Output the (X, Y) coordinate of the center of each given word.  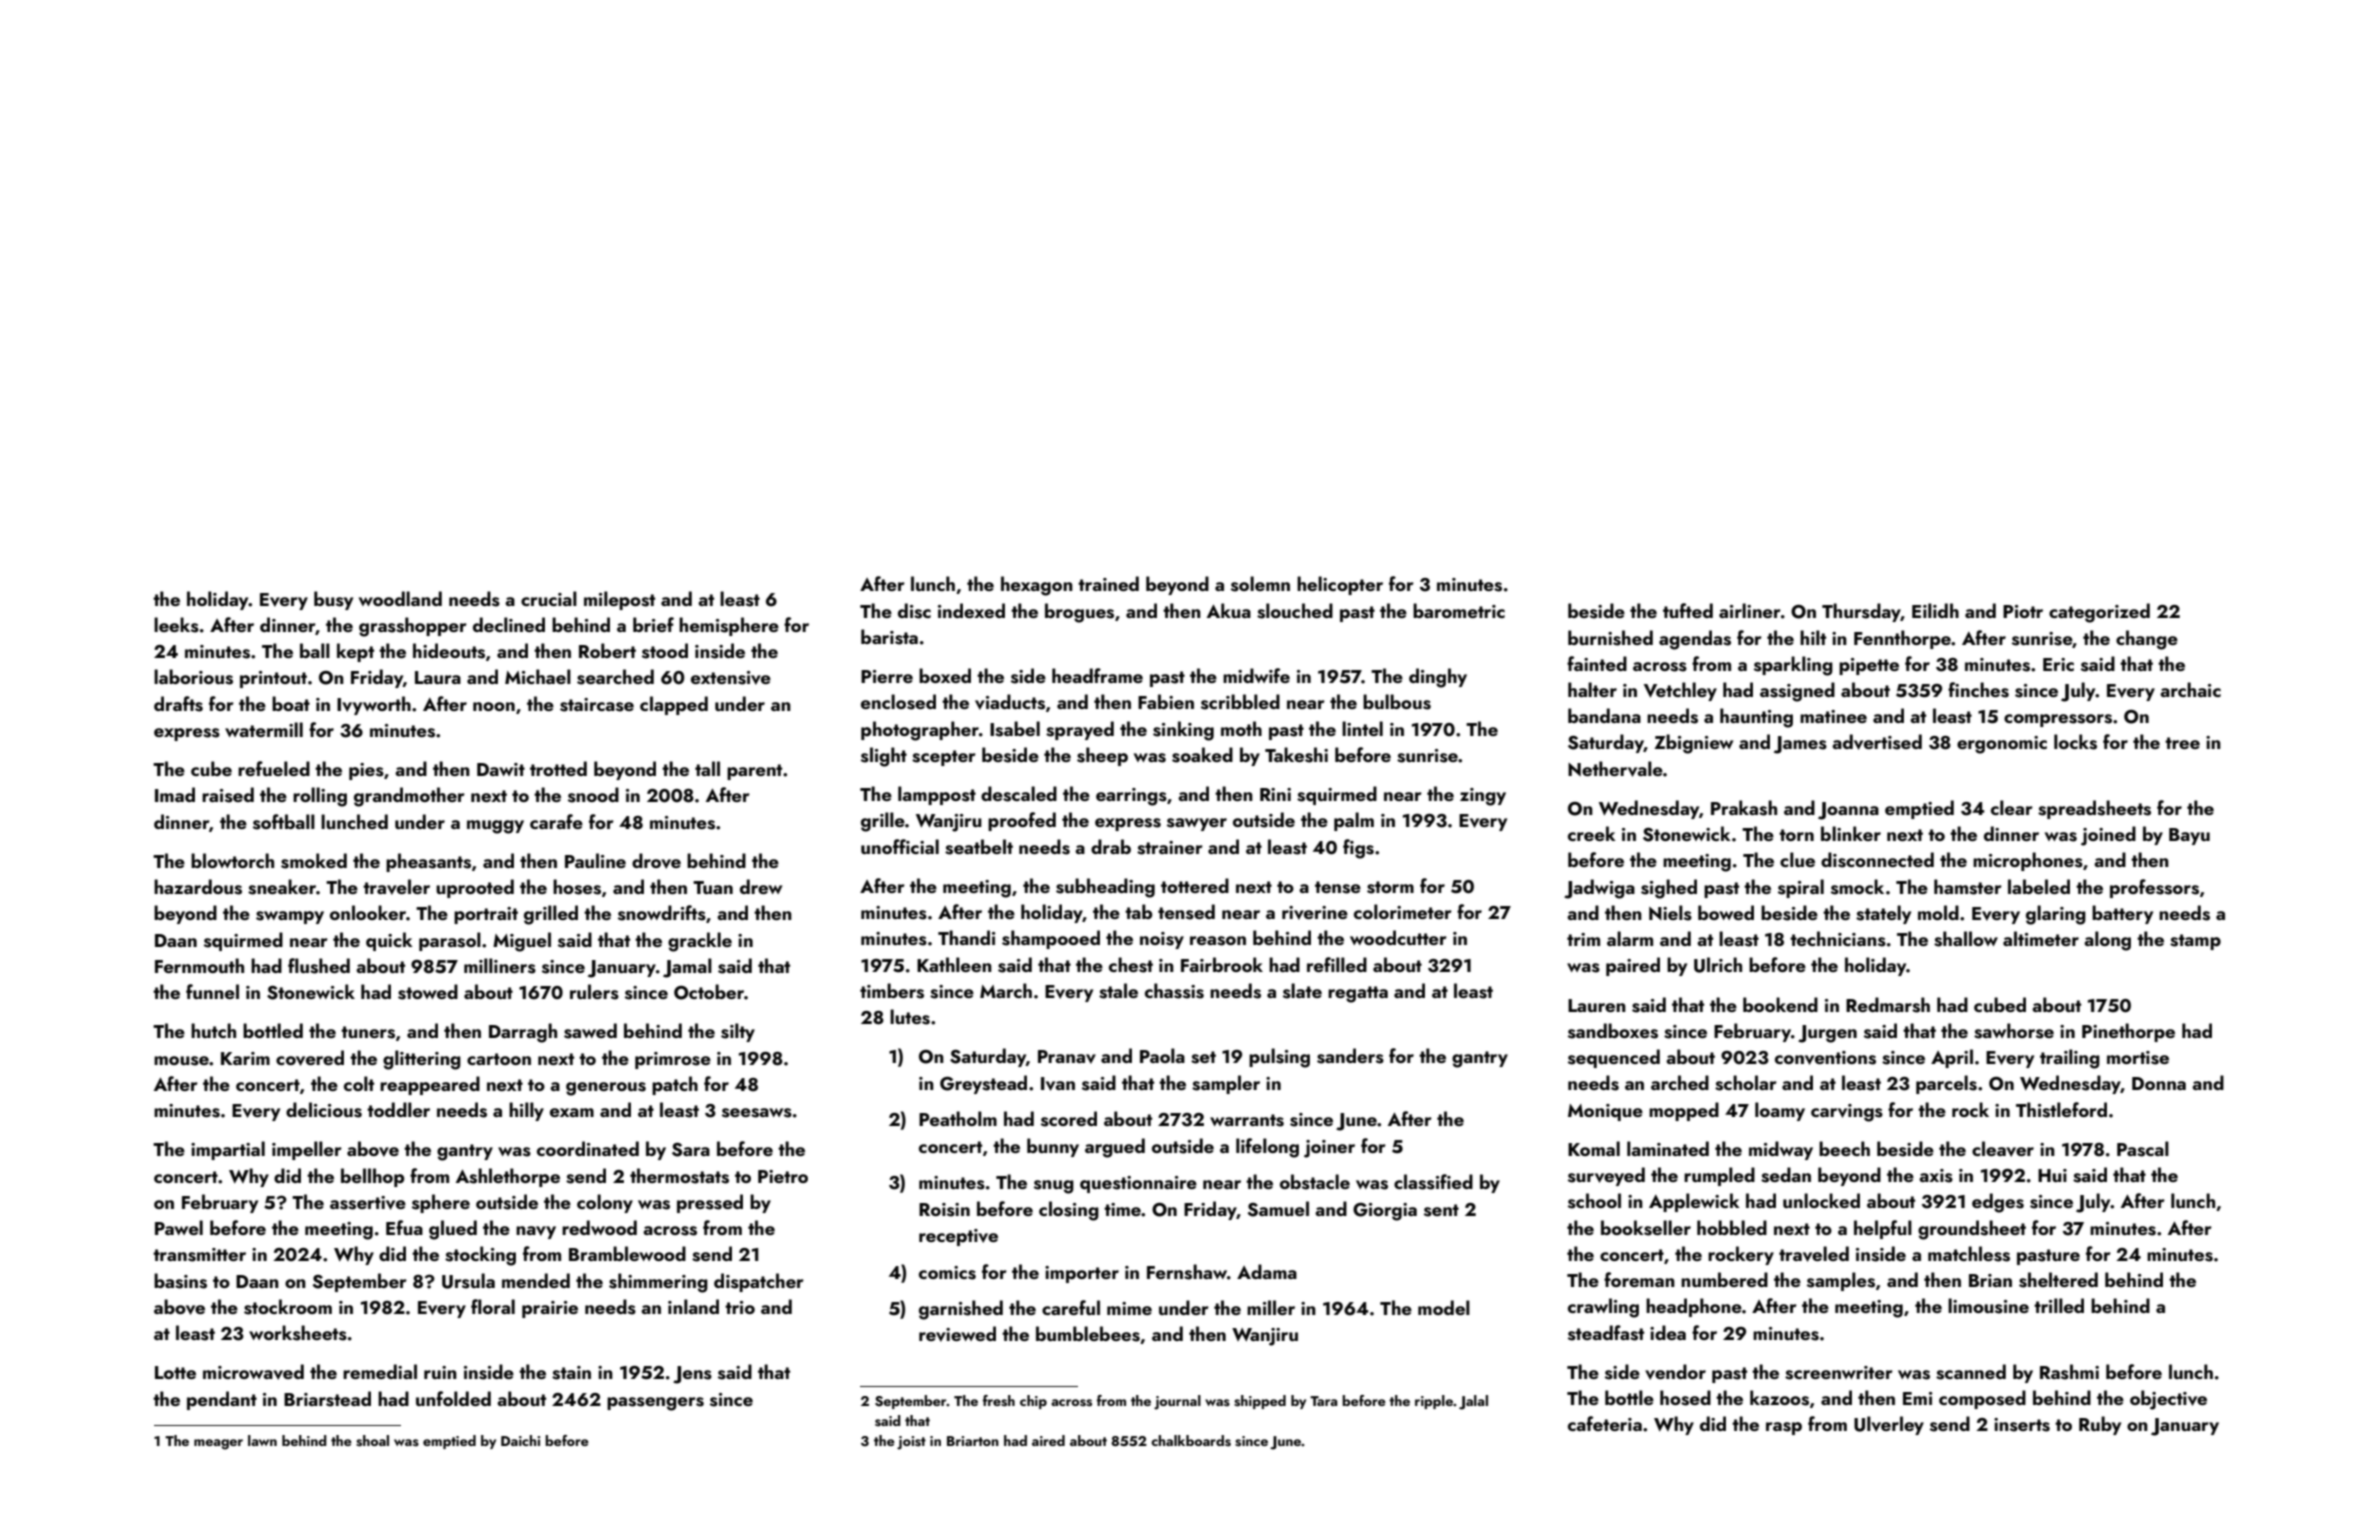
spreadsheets (2094, 809)
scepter (944, 758)
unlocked (1821, 1200)
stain (571, 1373)
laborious (193, 677)
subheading (1105, 888)
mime (1129, 1308)
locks (2075, 742)
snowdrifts (662, 913)
